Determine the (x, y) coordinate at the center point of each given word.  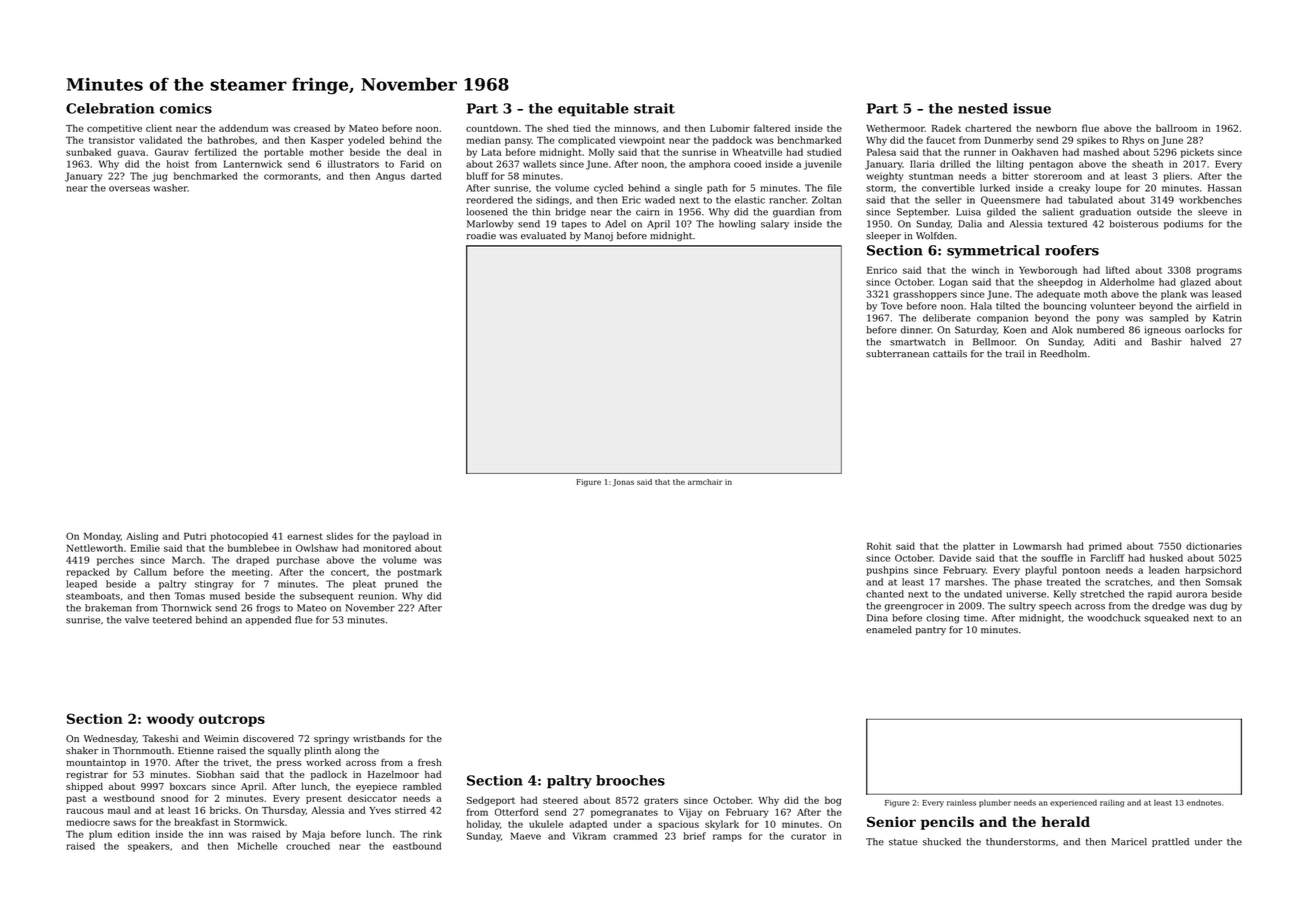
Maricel (1129, 842)
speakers (149, 847)
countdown (492, 128)
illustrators (353, 164)
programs (1219, 272)
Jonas (623, 483)
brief (694, 836)
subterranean (897, 354)
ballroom (1176, 128)
